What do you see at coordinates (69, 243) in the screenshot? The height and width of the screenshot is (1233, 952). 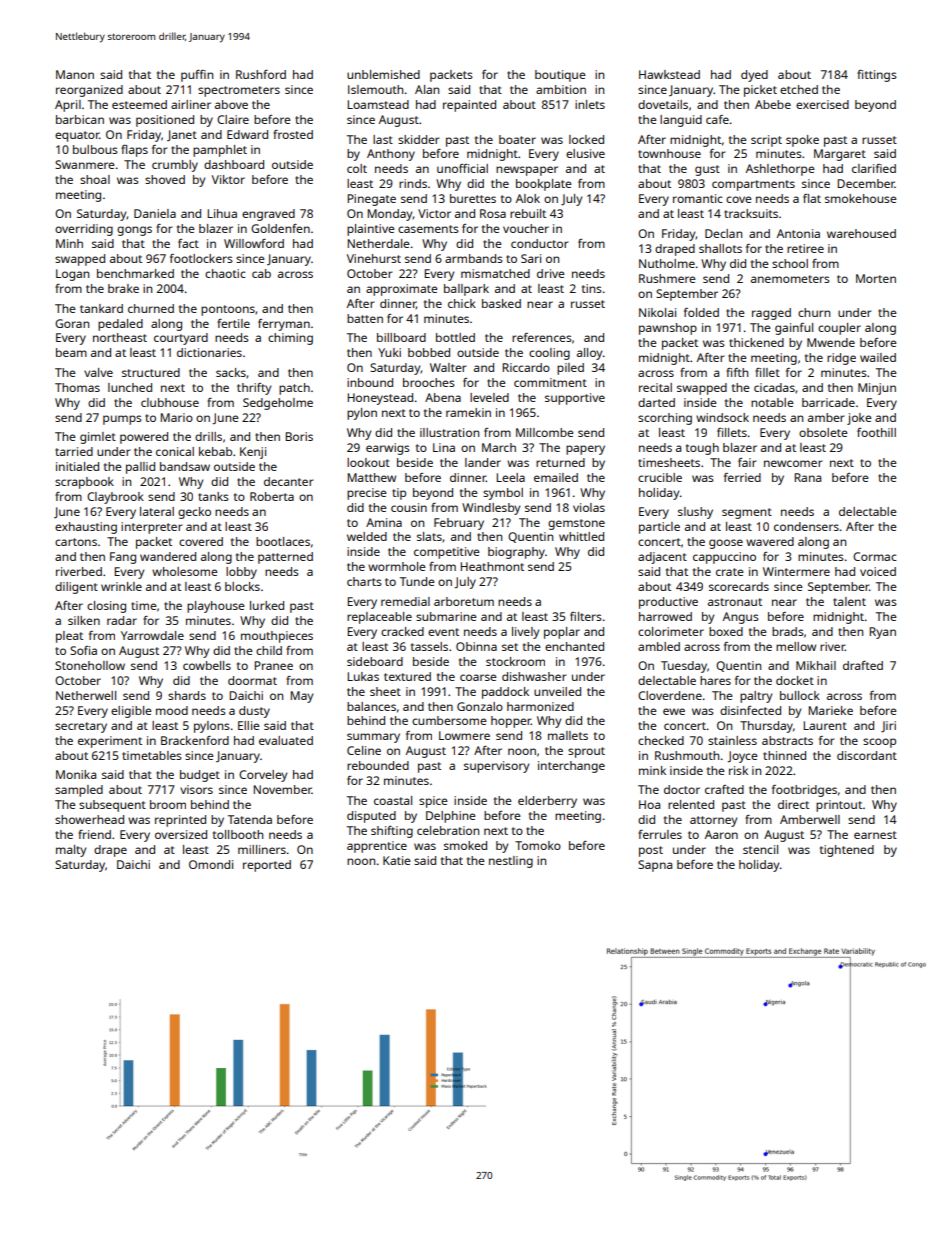 I see `Minh` at bounding box center [69, 243].
